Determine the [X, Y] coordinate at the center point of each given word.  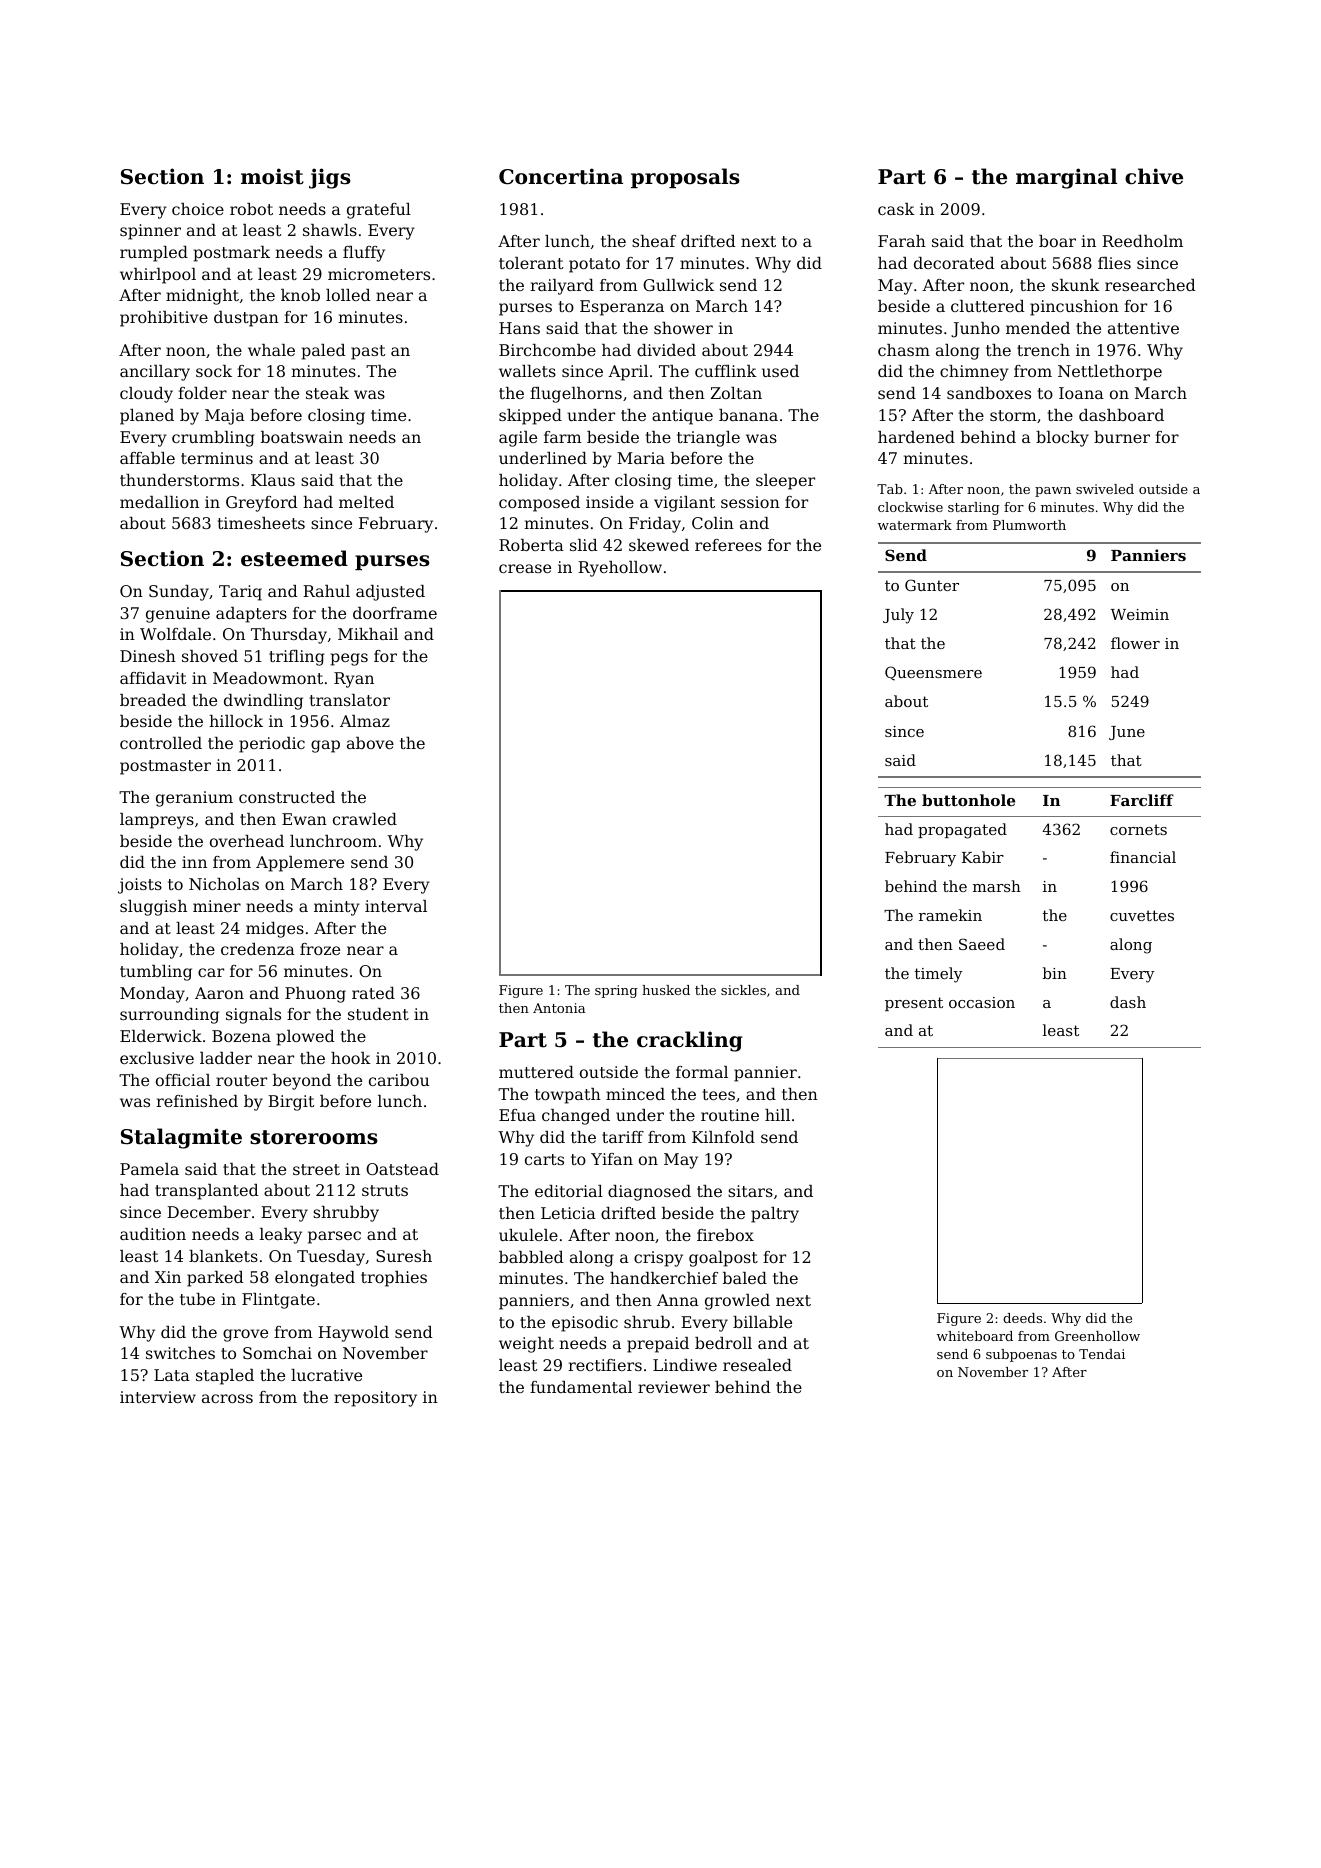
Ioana [1081, 393]
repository [375, 1399]
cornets [1138, 829]
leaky [281, 1236]
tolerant [531, 263]
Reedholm [1142, 241]
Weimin [1139, 614]
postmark [231, 254]
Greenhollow [1097, 1336]
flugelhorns [576, 395]
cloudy [146, 395]
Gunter [932, 585]
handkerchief [664, 1278]
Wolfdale [175, 634]
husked [666, 990]
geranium [194, 799]
